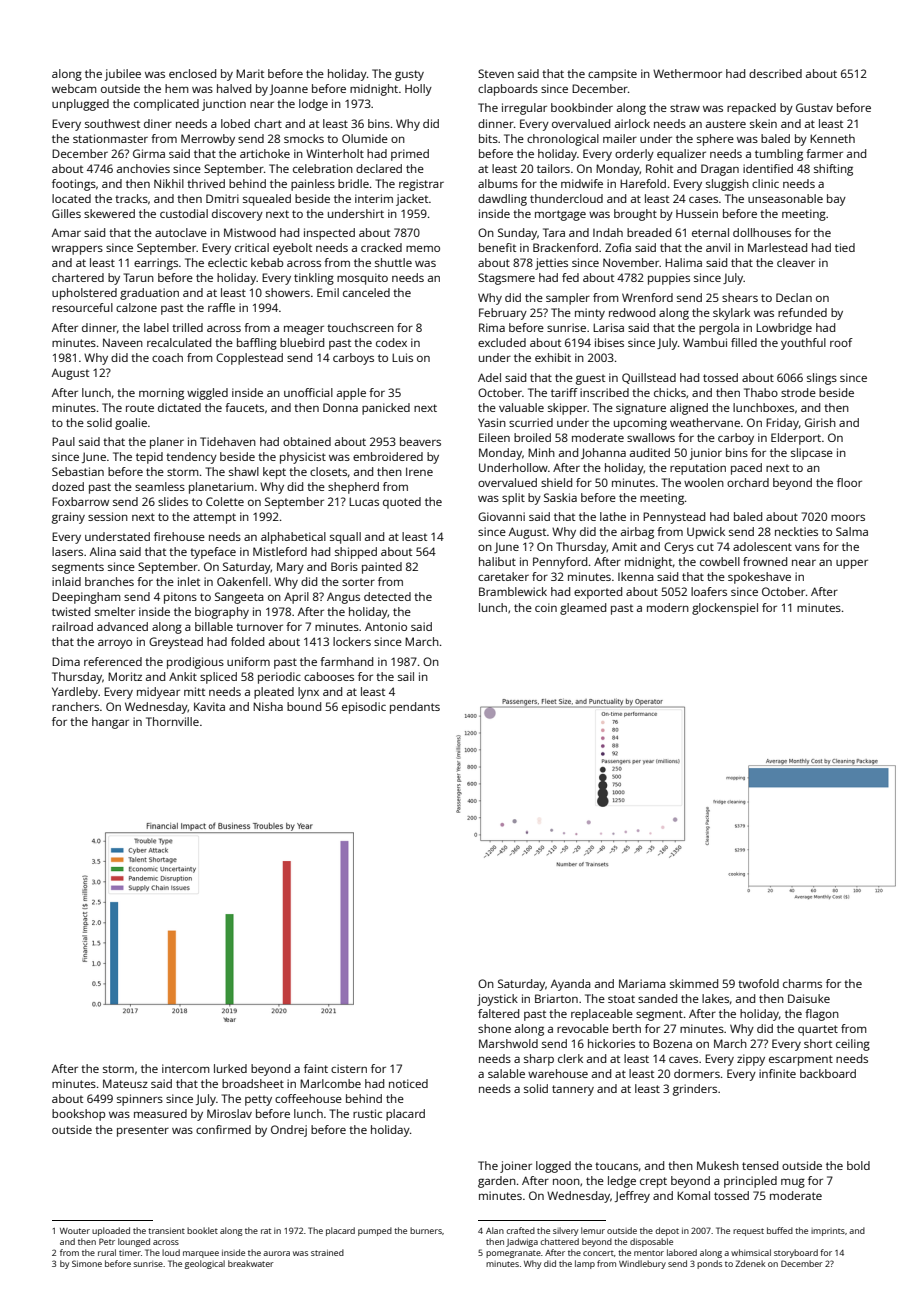 Image resolution: width=924 pixels, height=1308 pixels. What do you see at coordinates (327, 1252) in the screenshot?
I see `strained` at bounding box center [327, 1252].
